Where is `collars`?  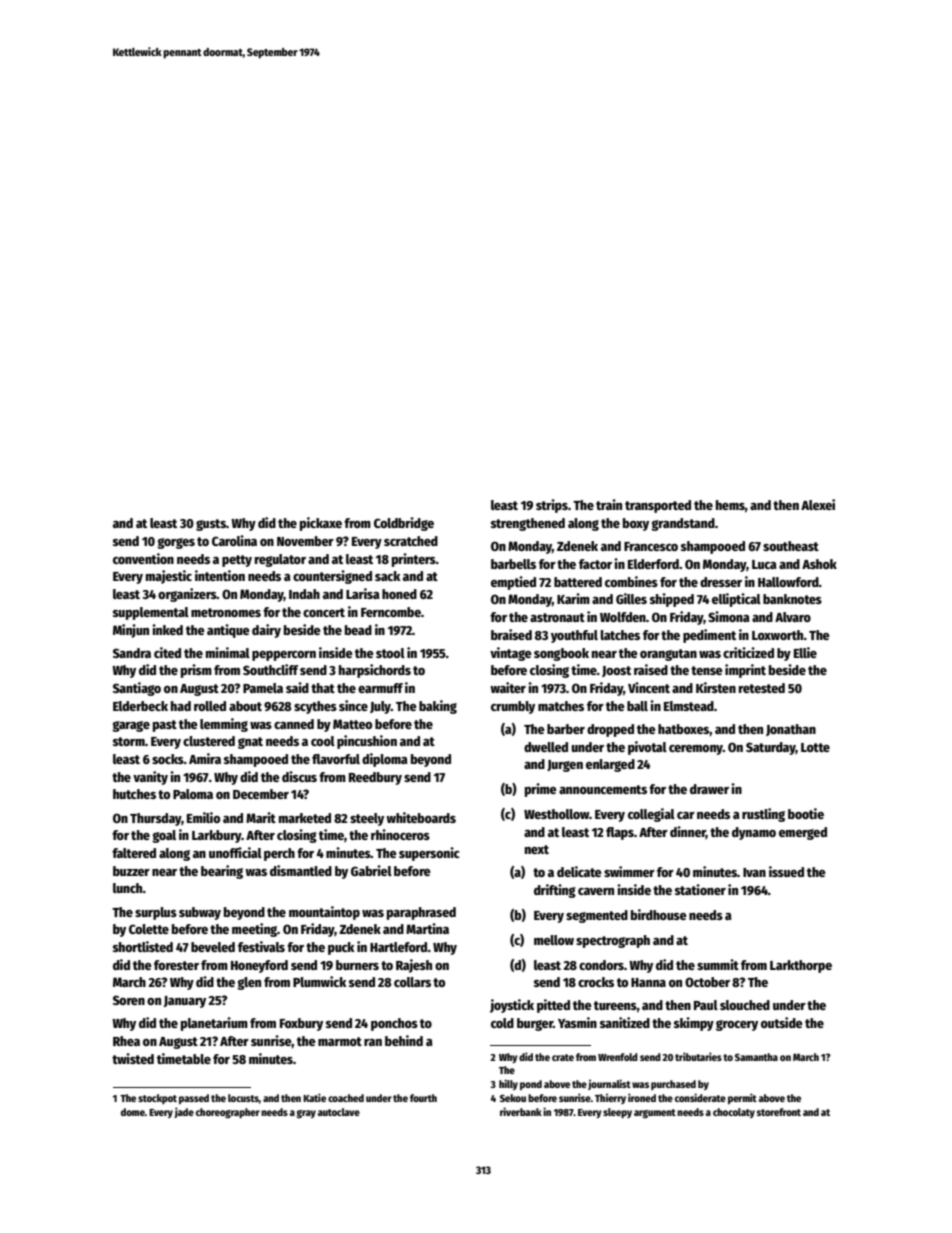
collars is located at coordinates (412, 982).
